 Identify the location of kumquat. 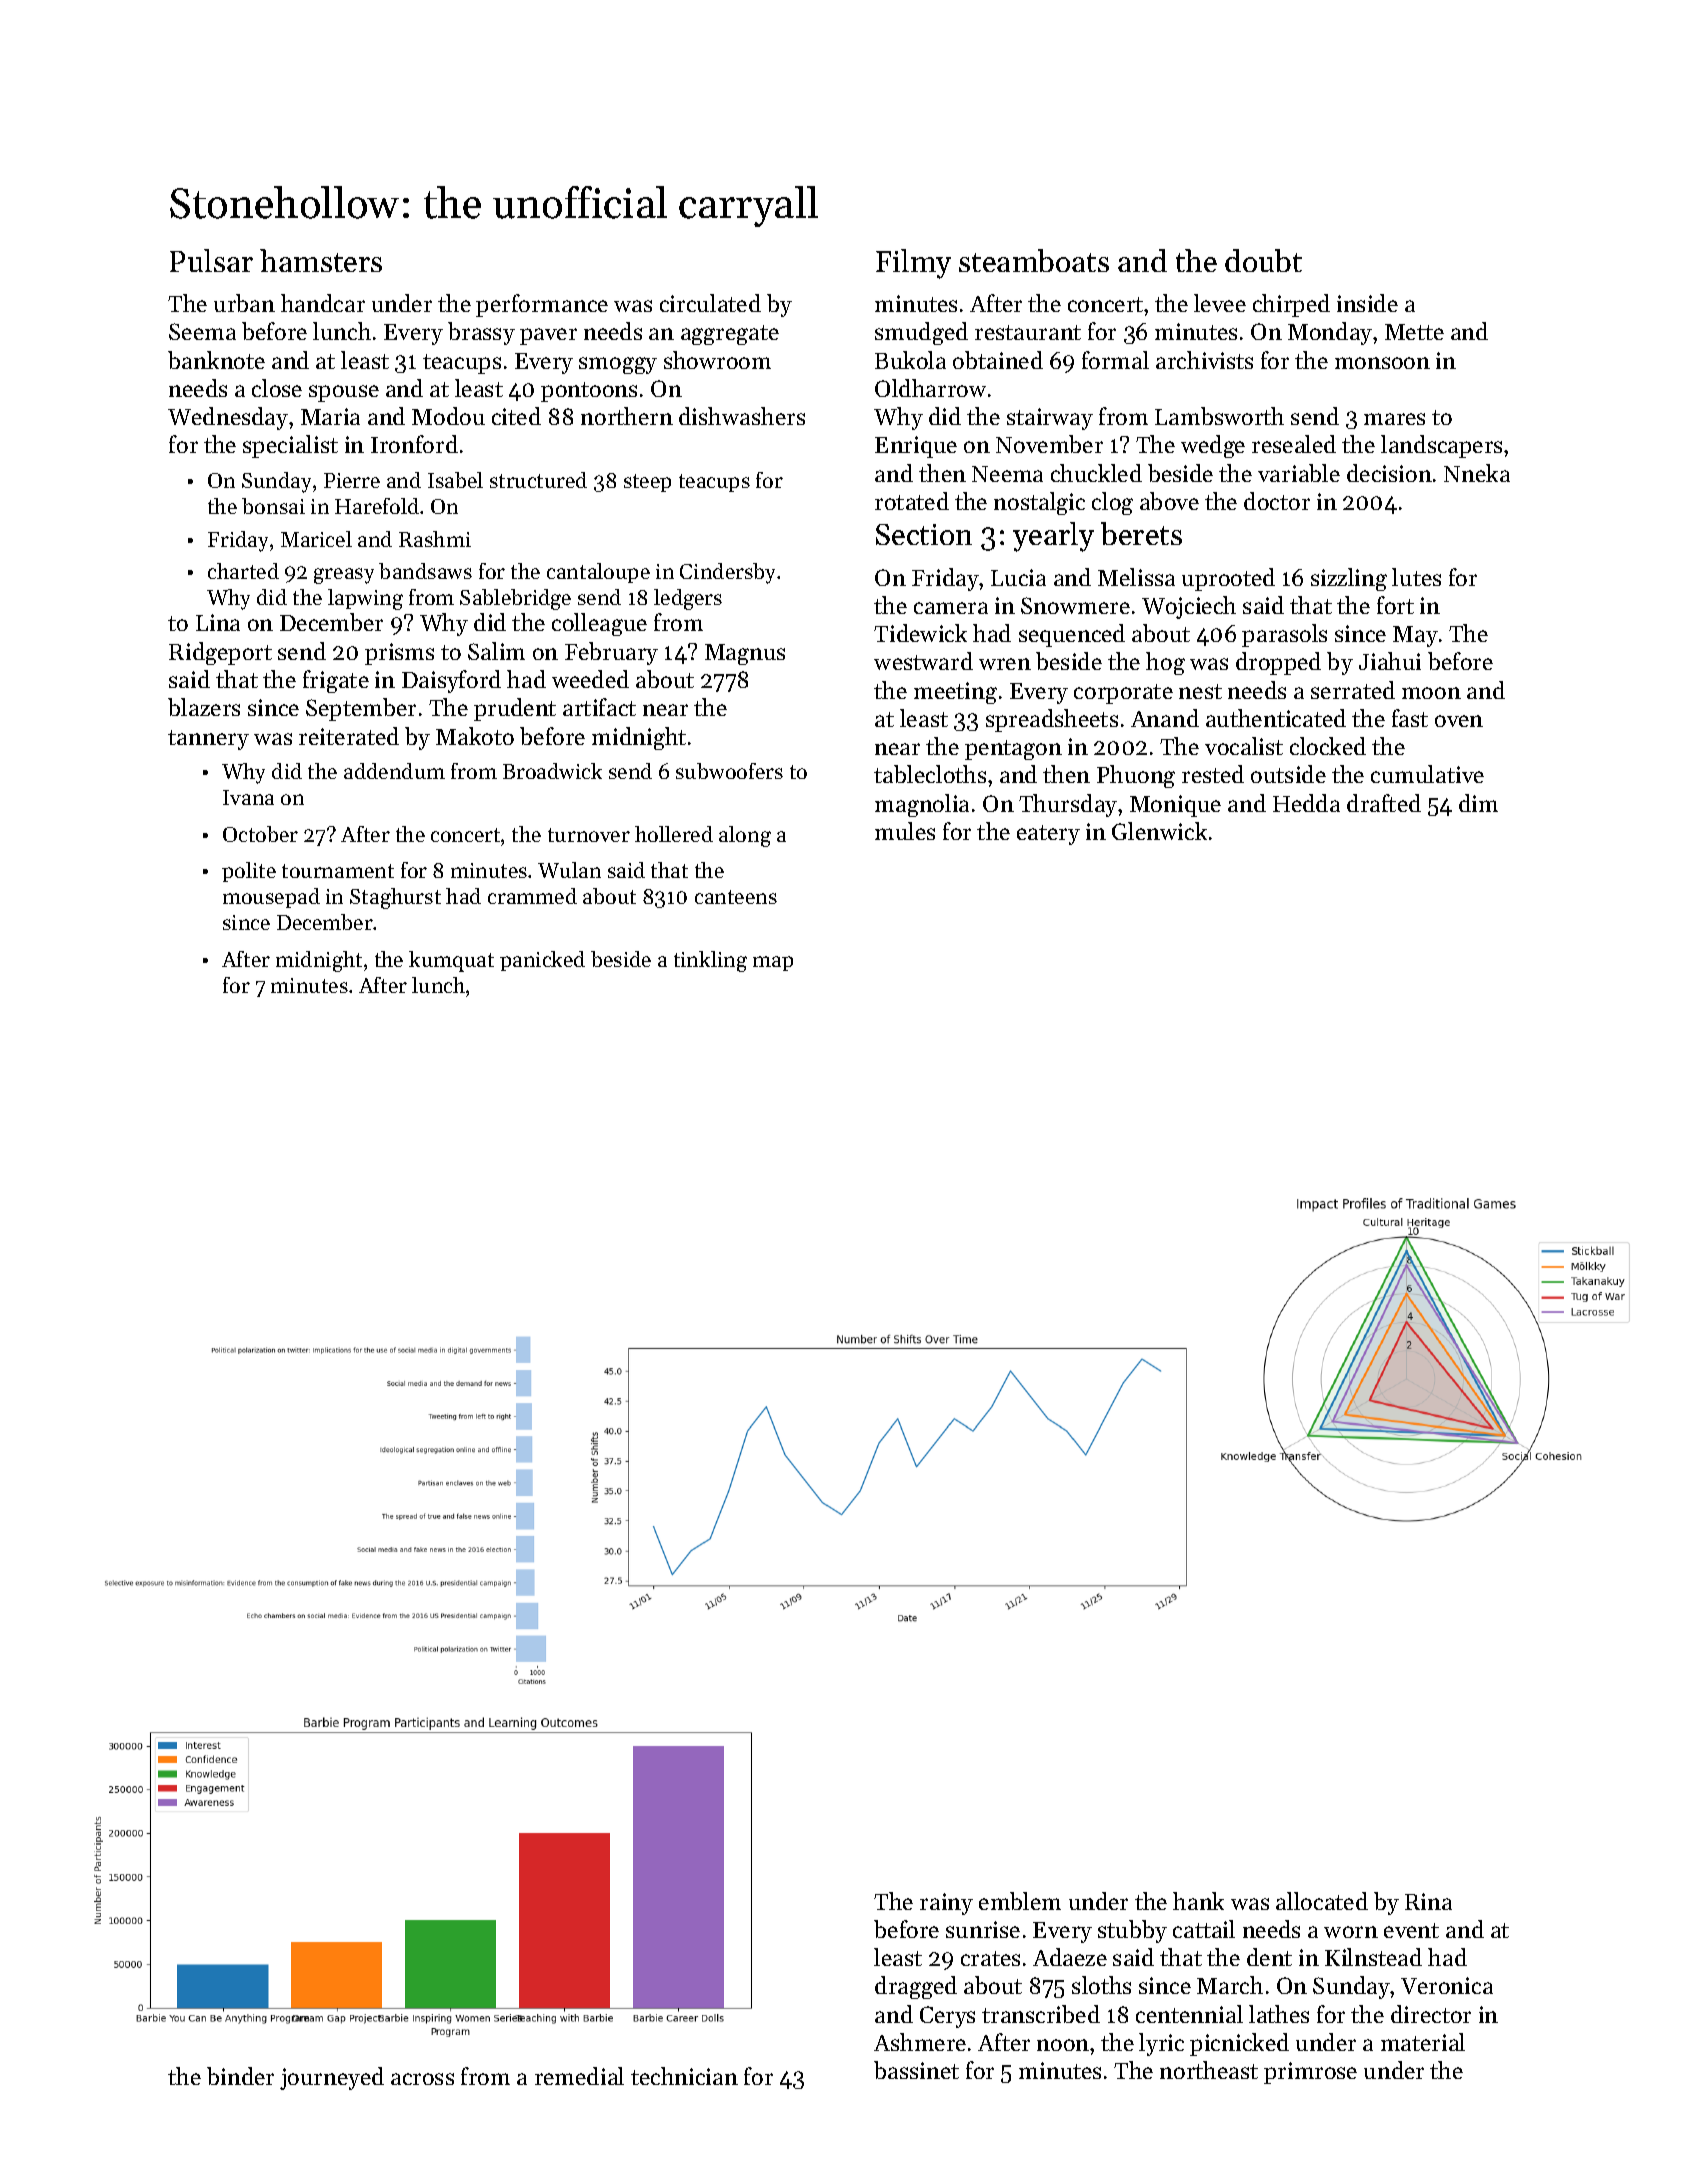
(451, 961).
